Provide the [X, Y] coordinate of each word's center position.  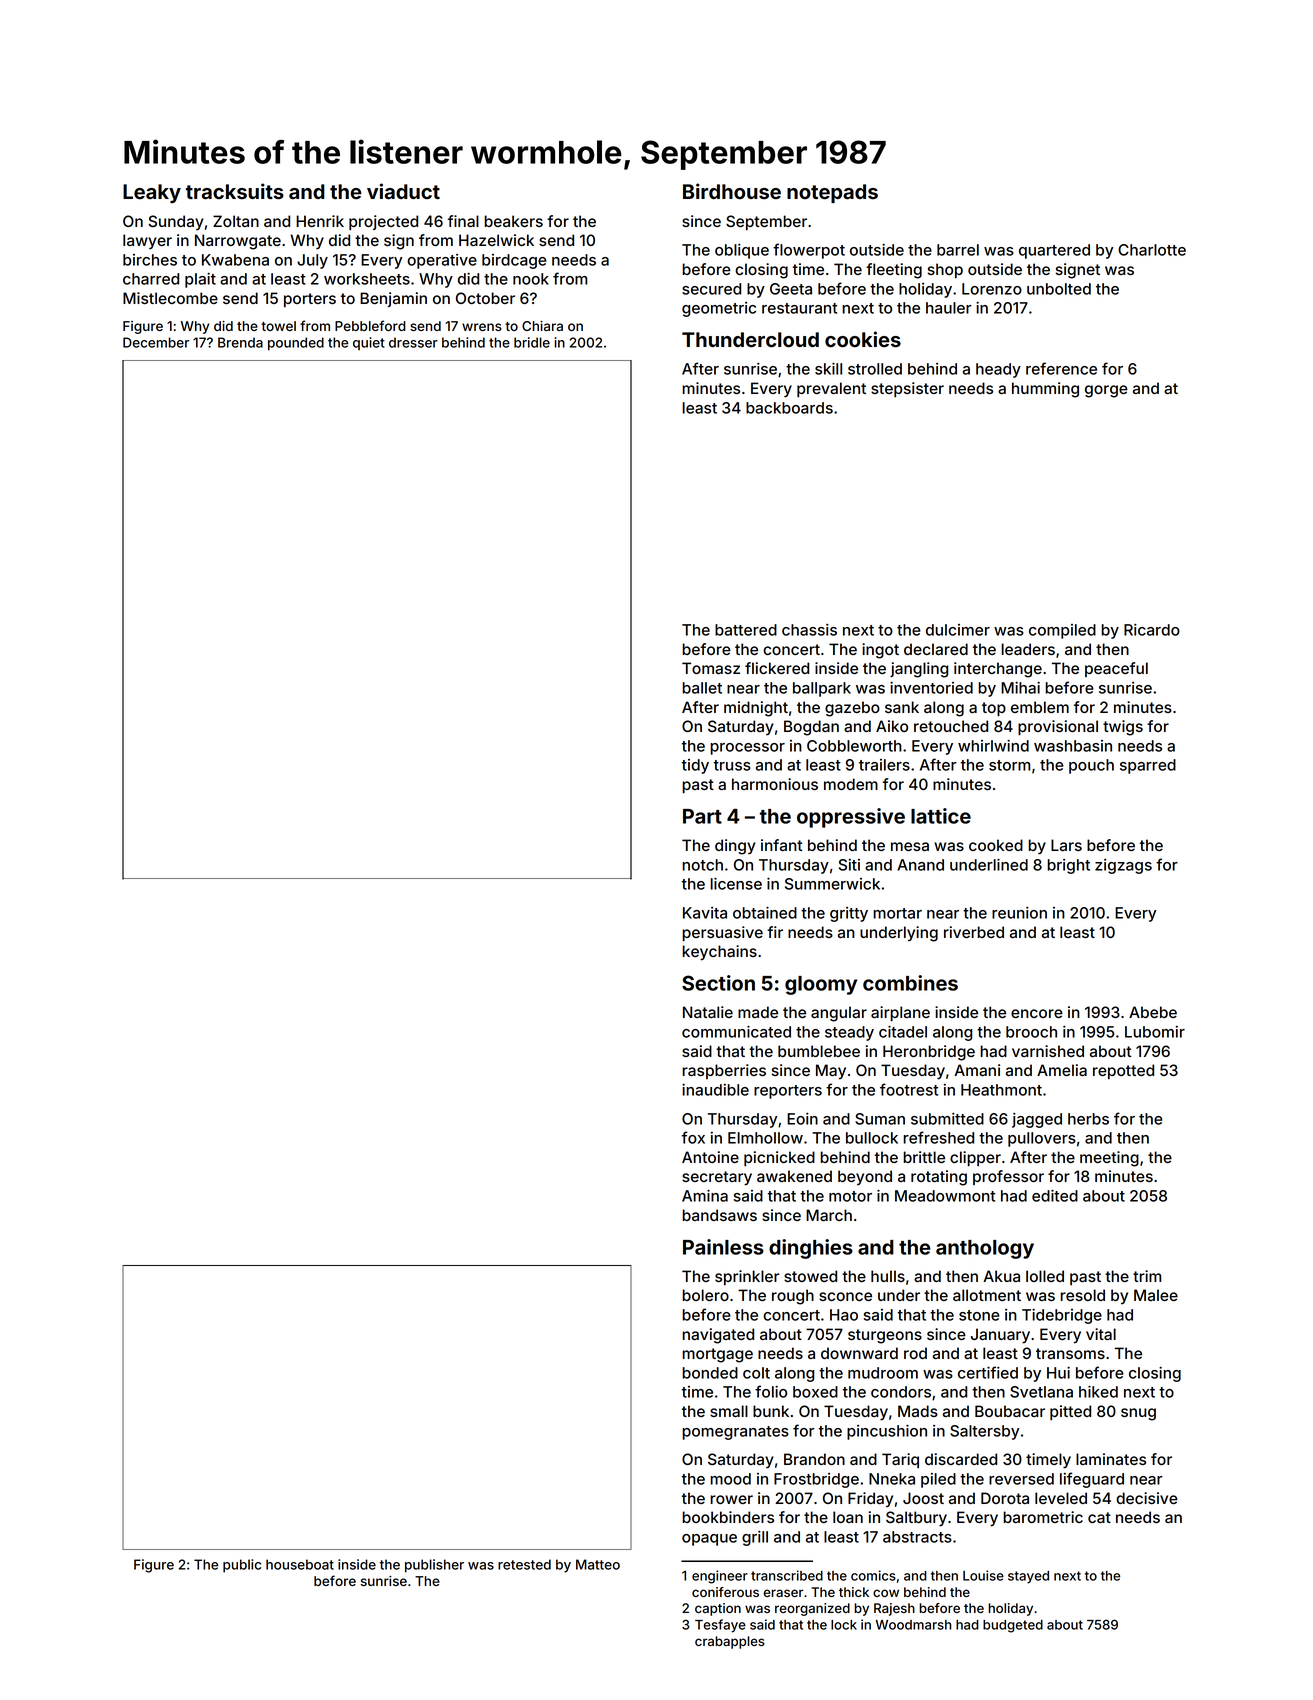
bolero [705, 1295]
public [242, 1566]
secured [711, 289]
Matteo [598, 1564]
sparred [1148, 766]
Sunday [176, 222]
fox [693, 1137]
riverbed [974, 932]
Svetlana [1041, 1392]
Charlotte [1152, 250]
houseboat [300, 1564]
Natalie [708, 1012]
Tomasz [711, 668]
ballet [702, 688]
